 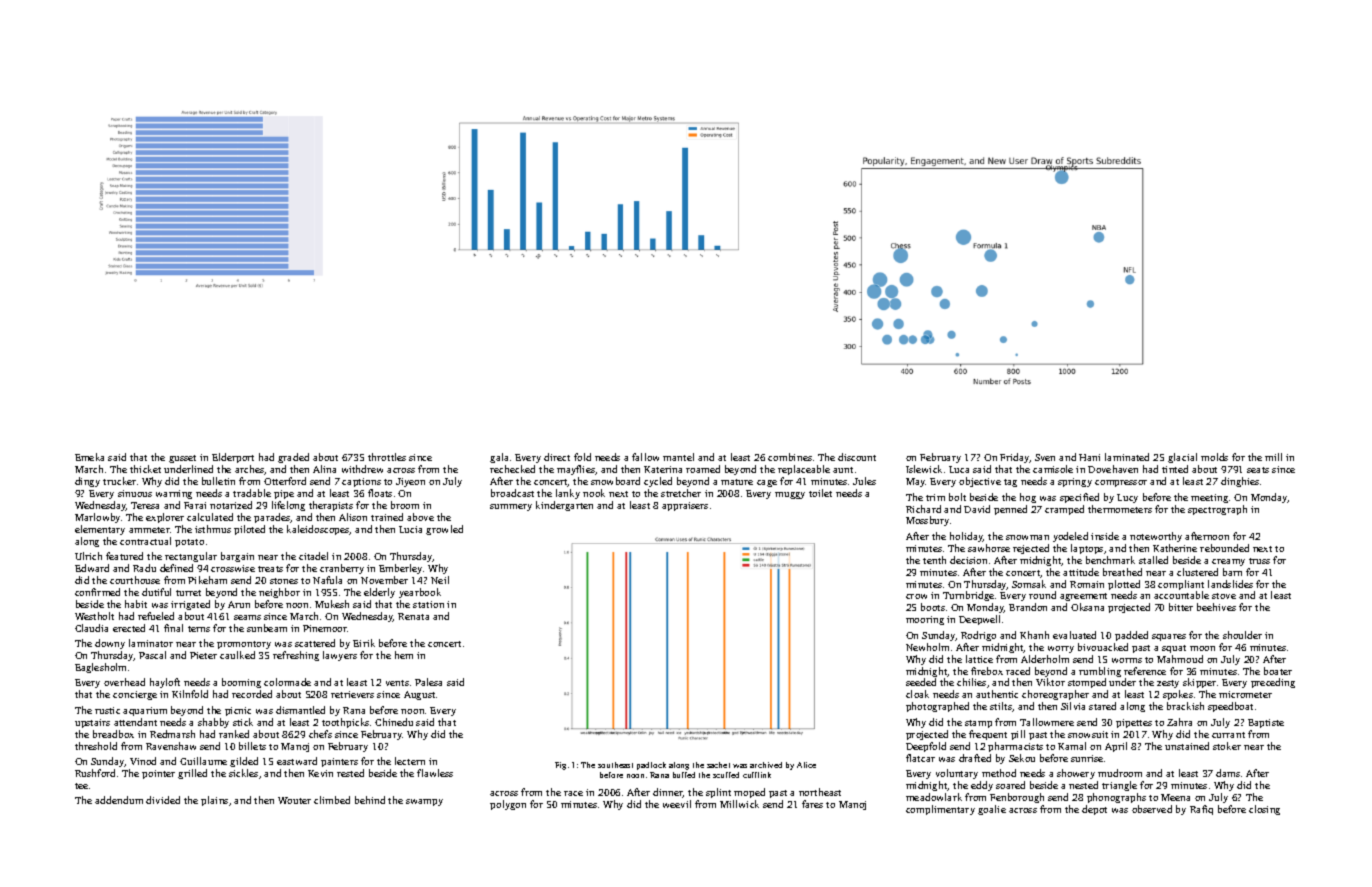 I want to click on weevil, so click(x=677, y=804).
